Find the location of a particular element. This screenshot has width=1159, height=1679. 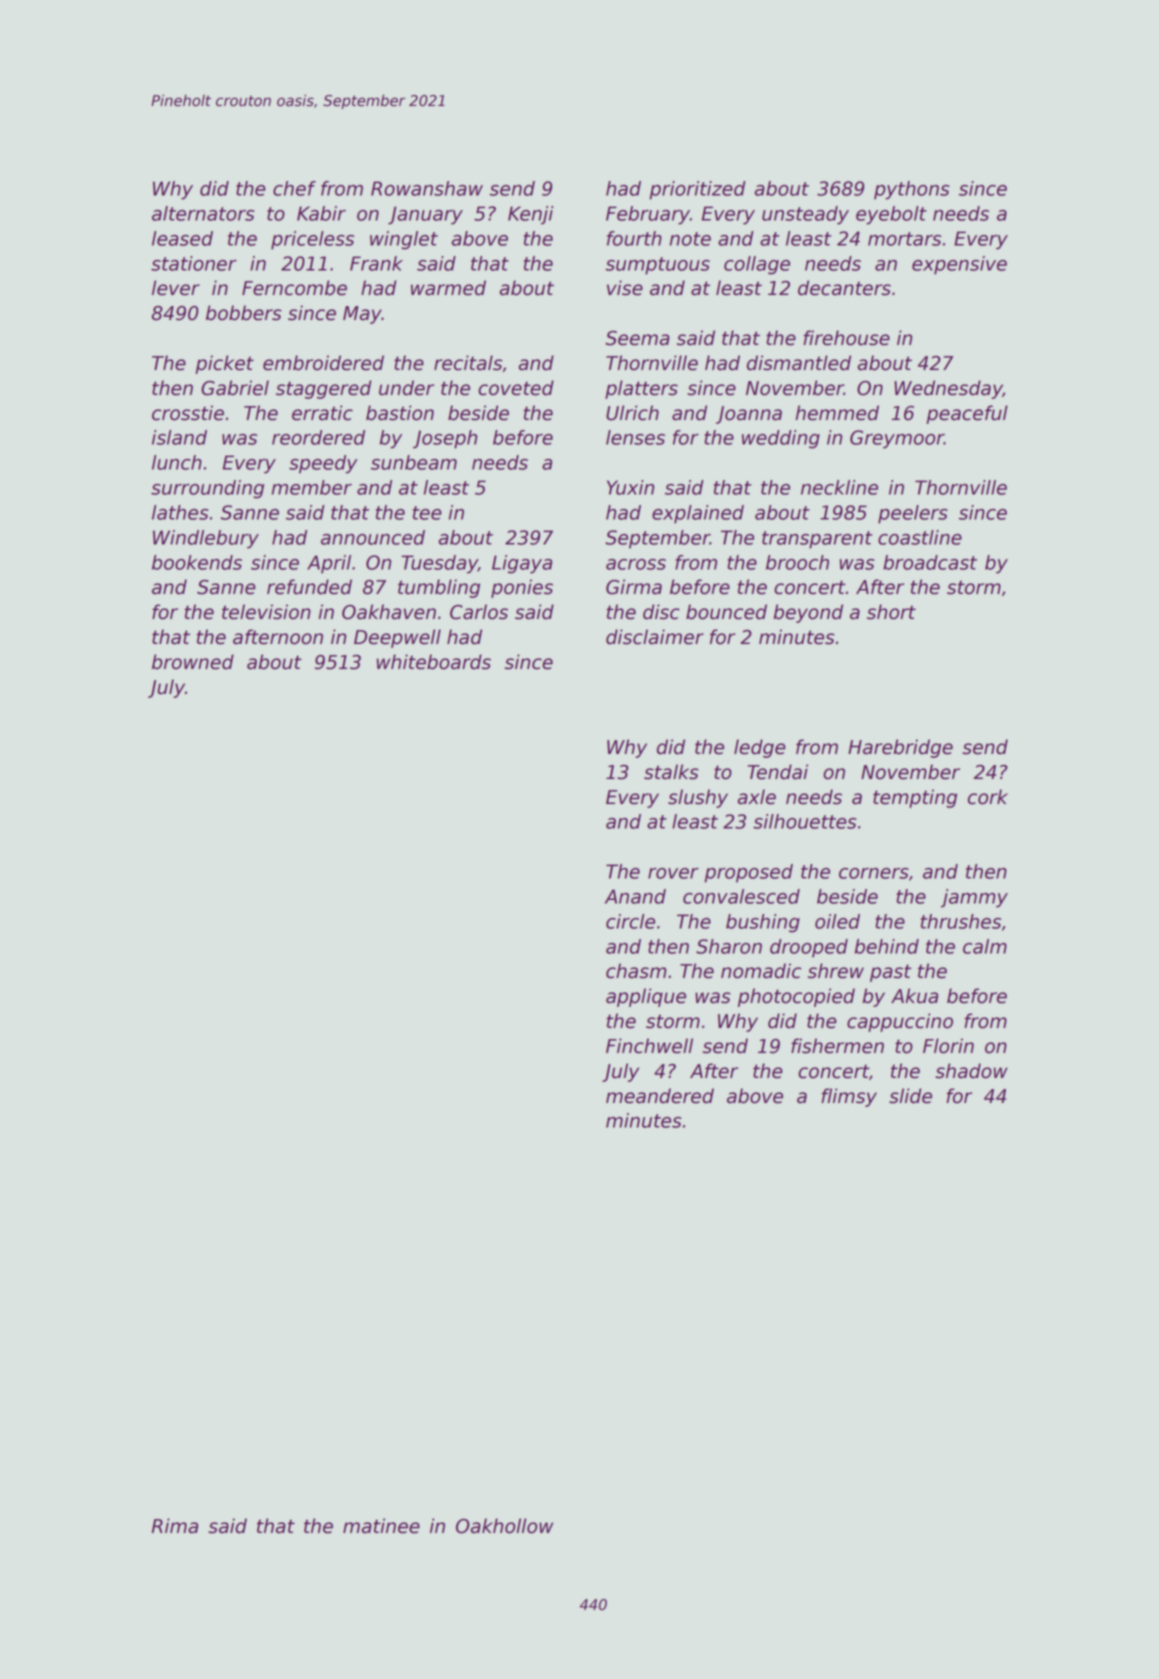

Oakhollow is located at coordinates (504, 1526).
